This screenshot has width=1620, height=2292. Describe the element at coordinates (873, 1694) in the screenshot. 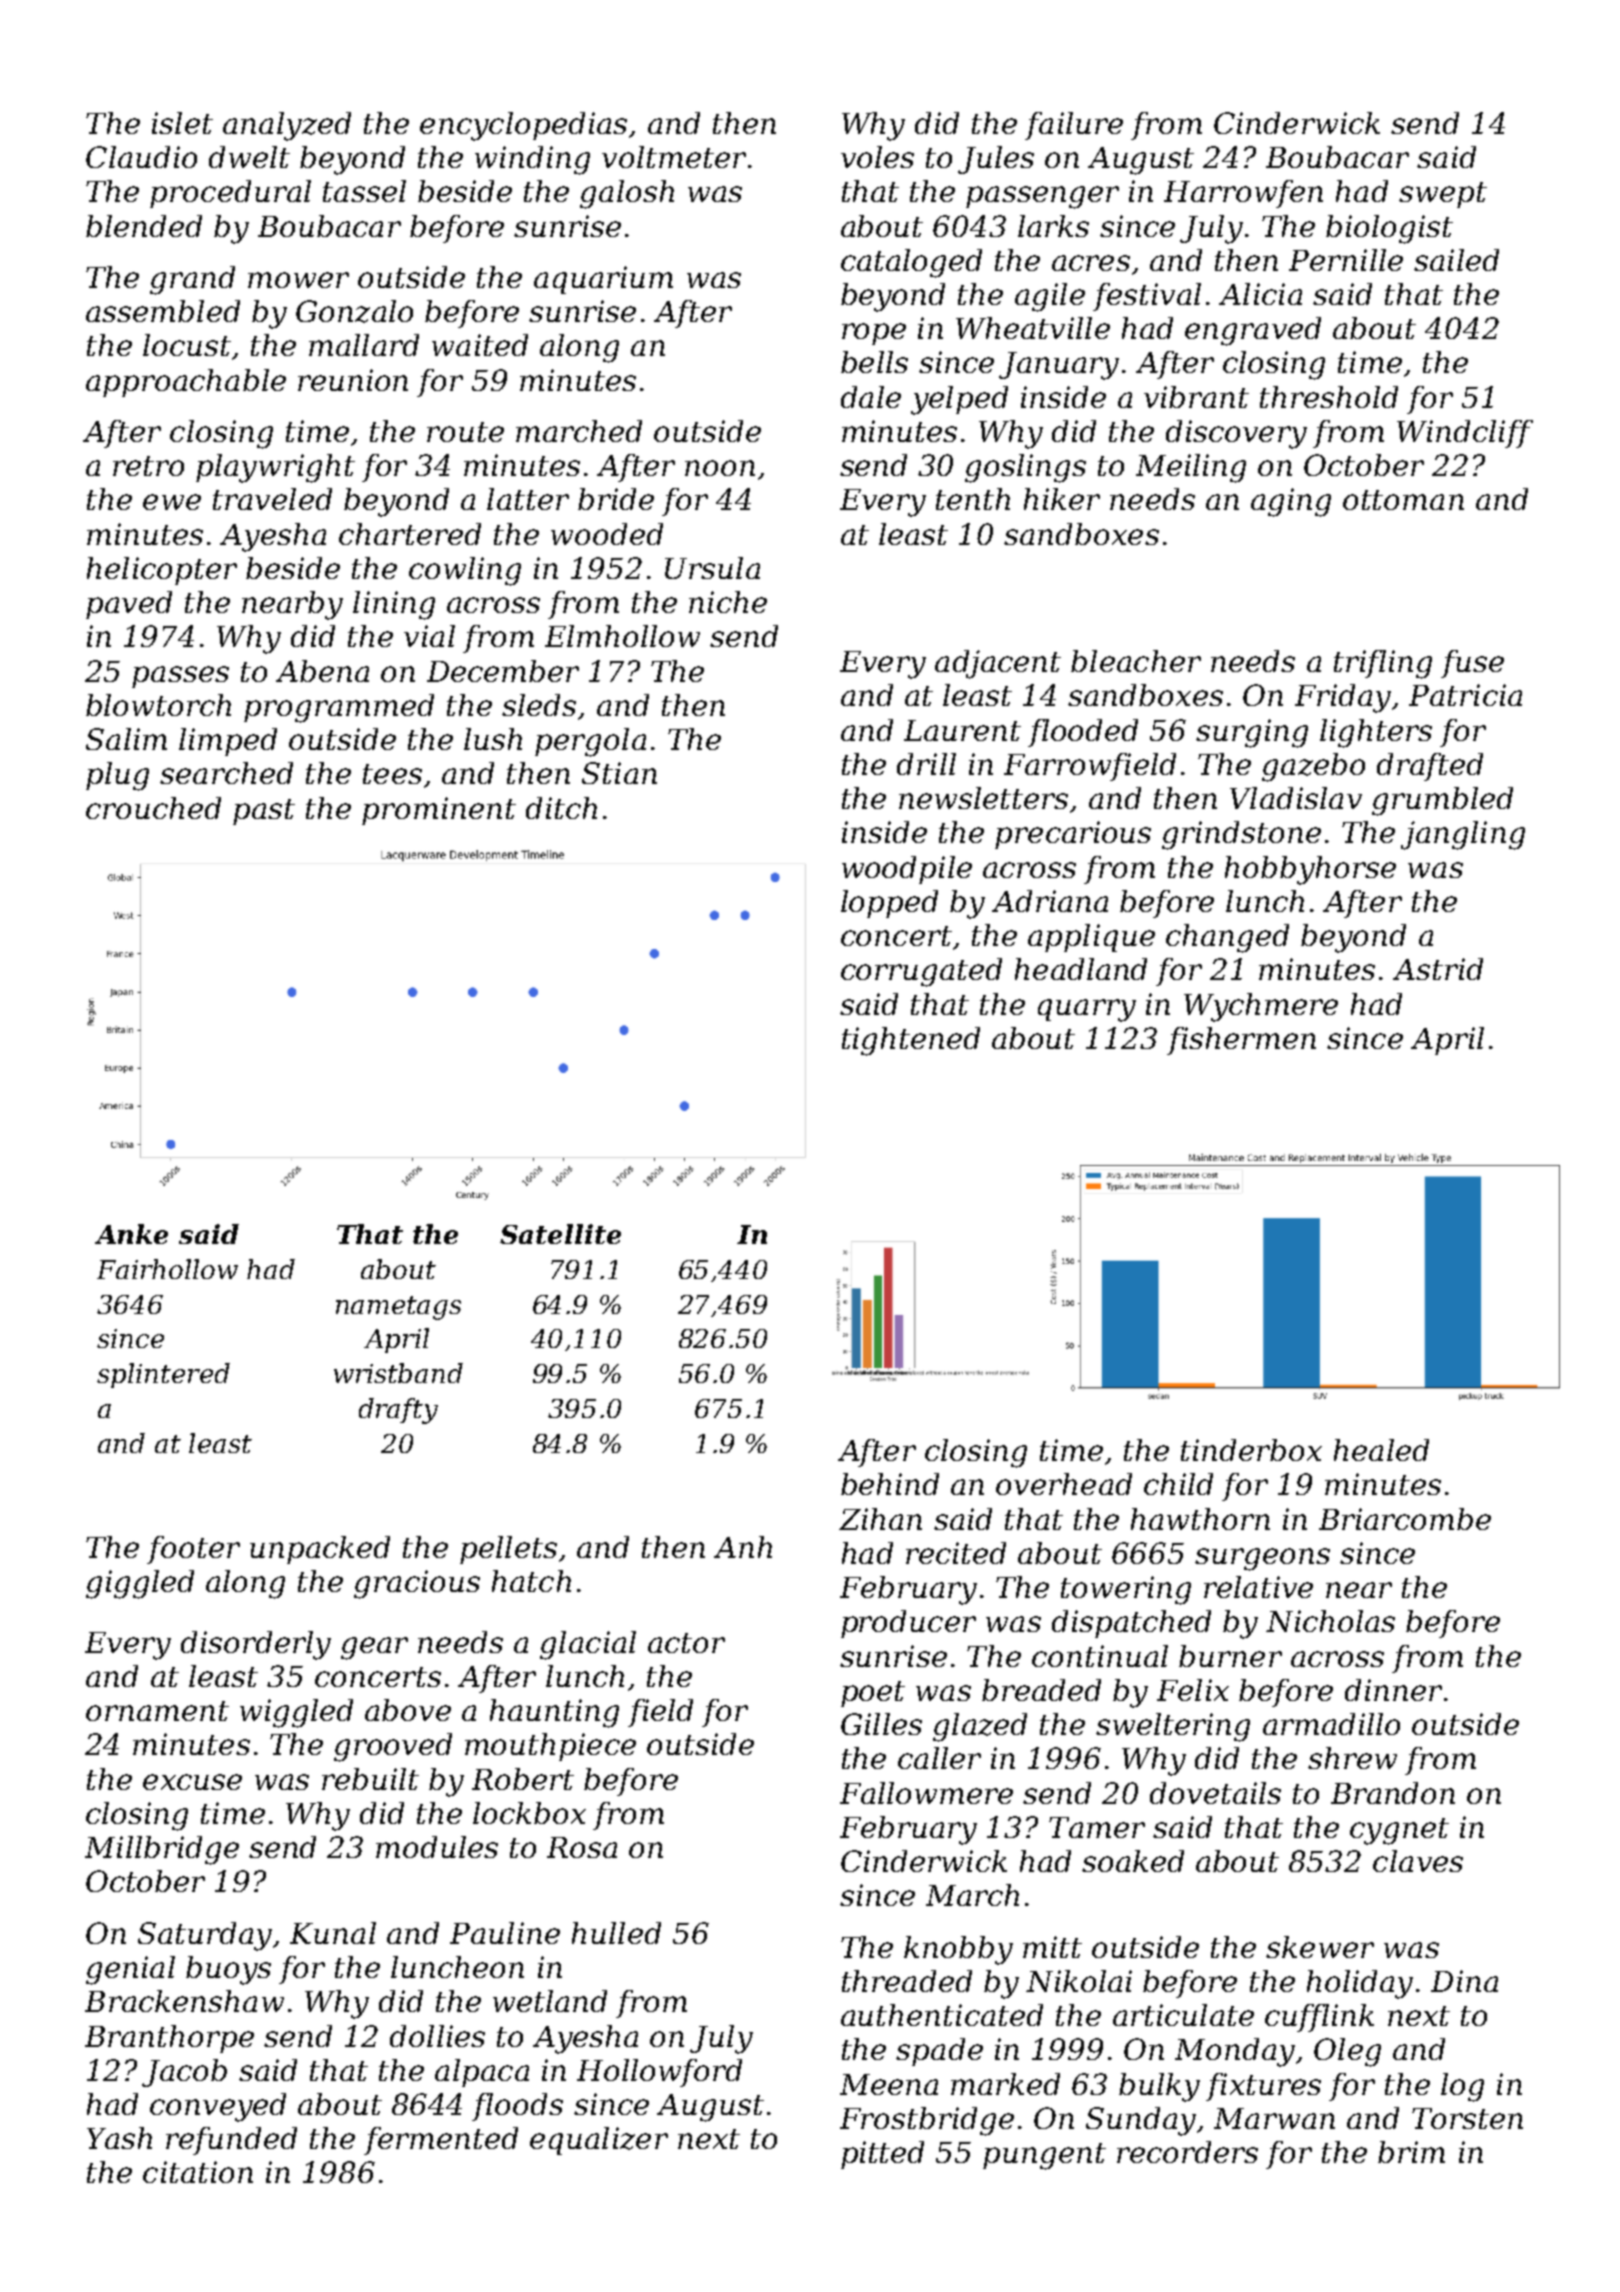

I see `poet` at that location.
